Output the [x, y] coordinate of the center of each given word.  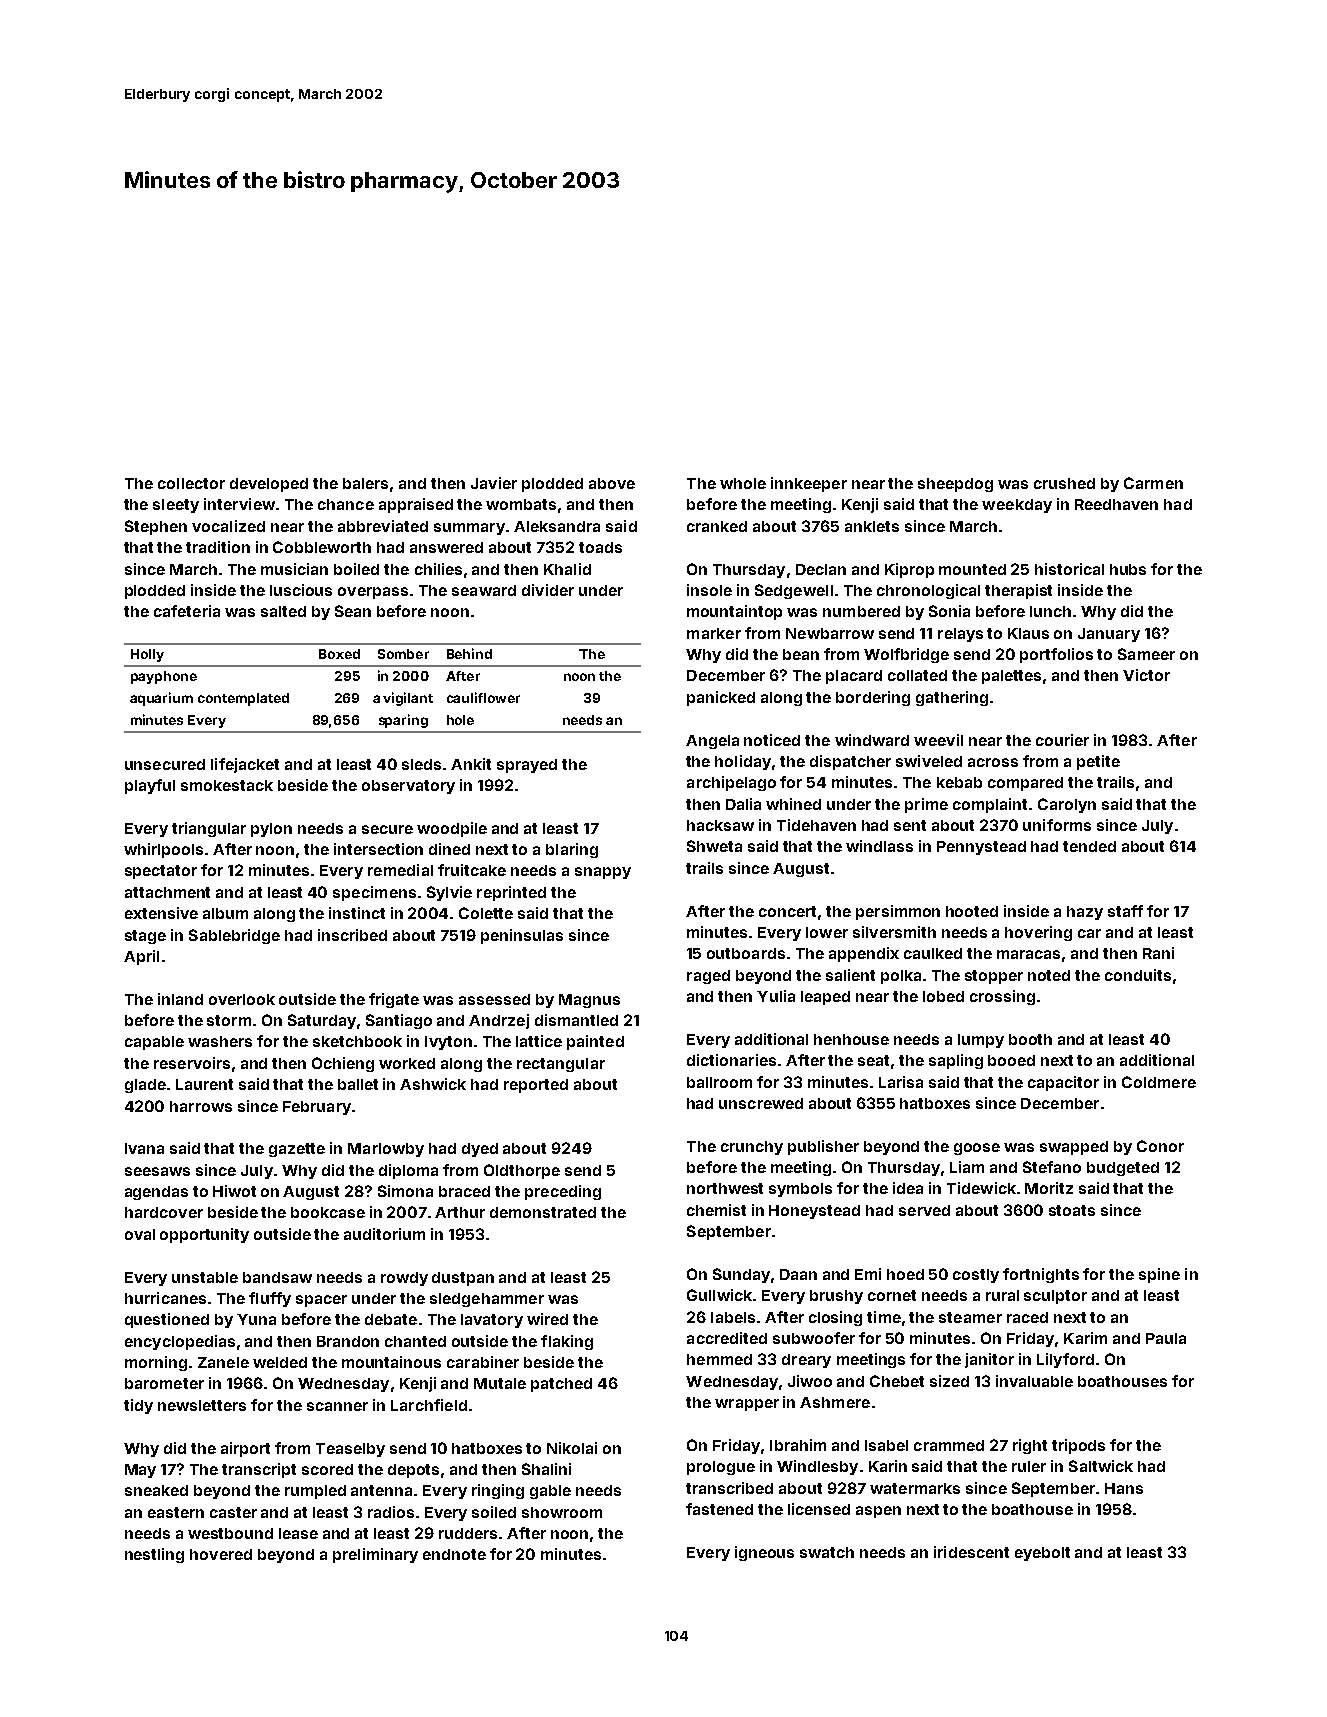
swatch [827, 1552]
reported [536, 1086]
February [317, 1108]
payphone [164, 677]
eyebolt [1042, 1554]
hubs [1128, 569]
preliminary [375, 1555]
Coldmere [1159, 1082]
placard [854, 677]
